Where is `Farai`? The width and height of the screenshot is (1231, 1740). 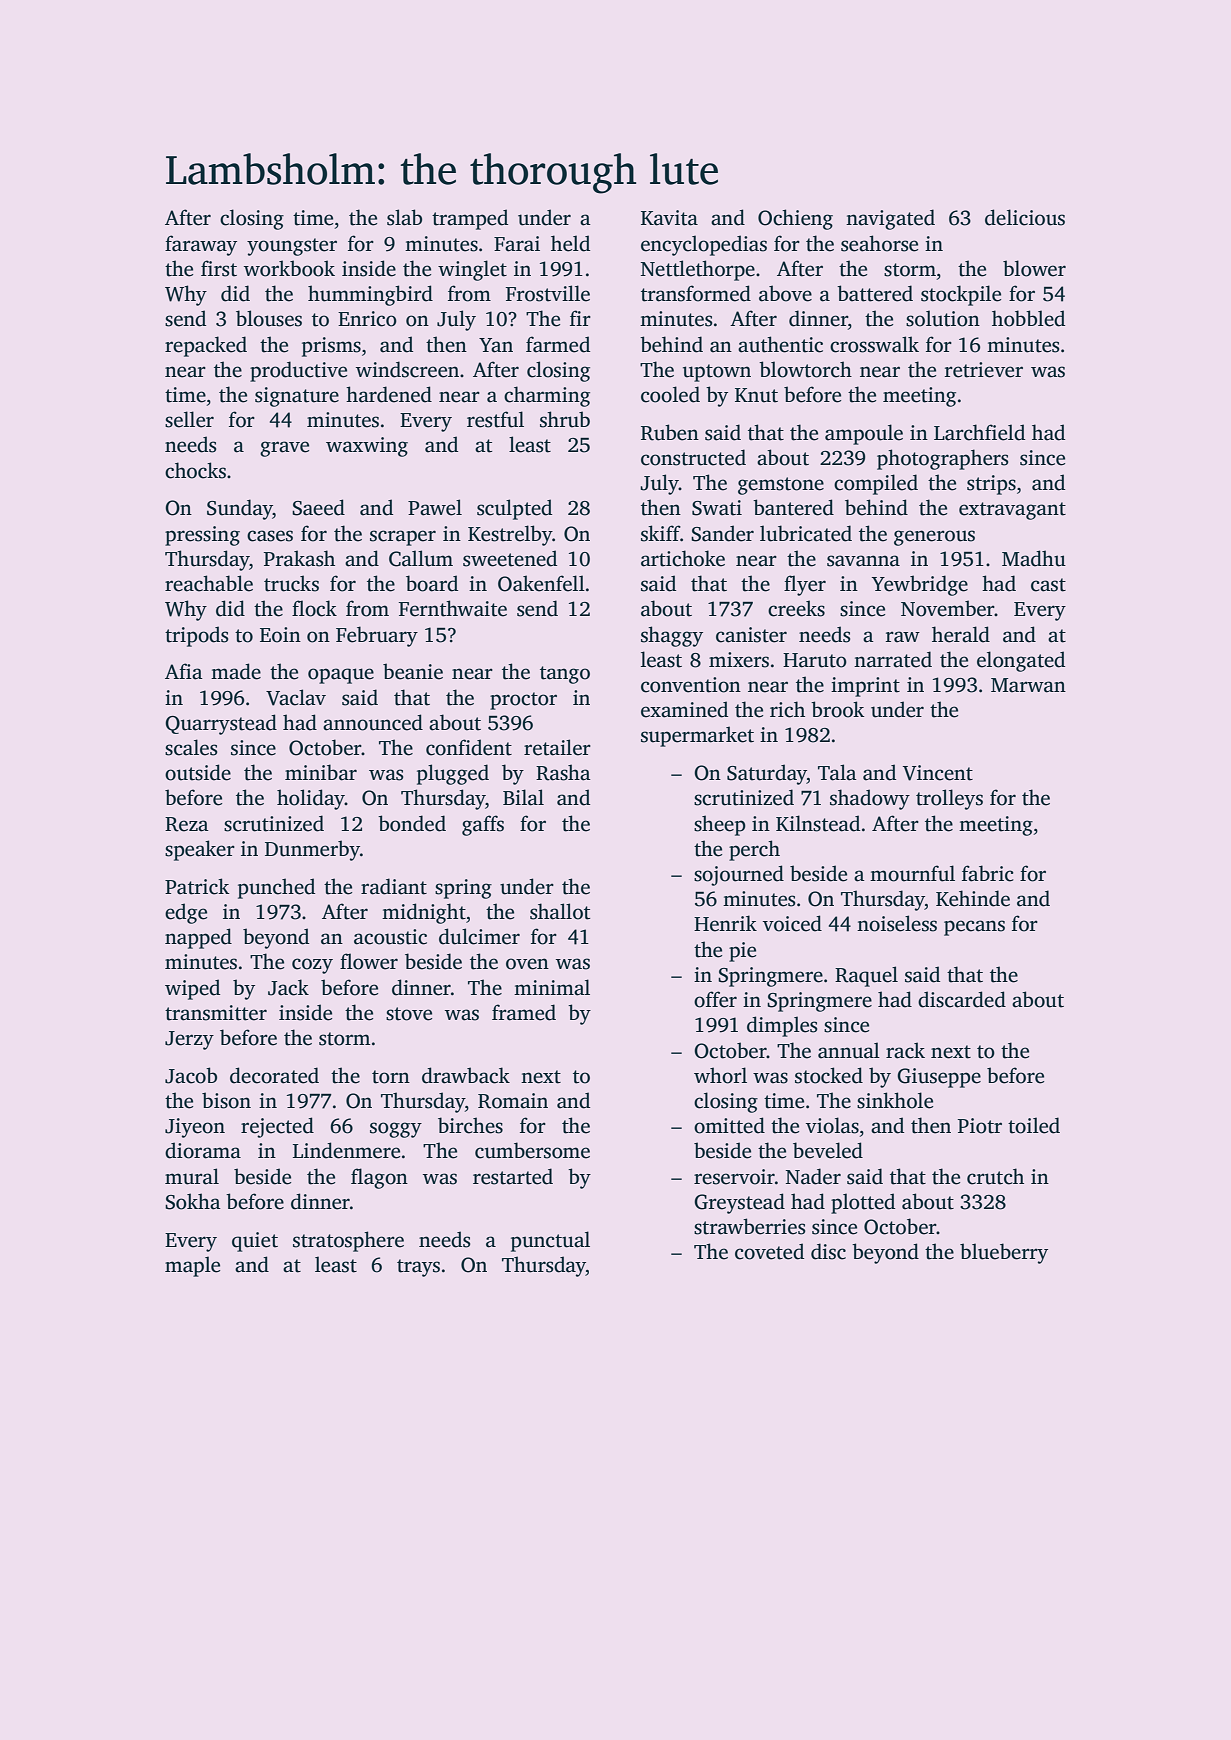 Farai is located at coordinates (517, 244).
